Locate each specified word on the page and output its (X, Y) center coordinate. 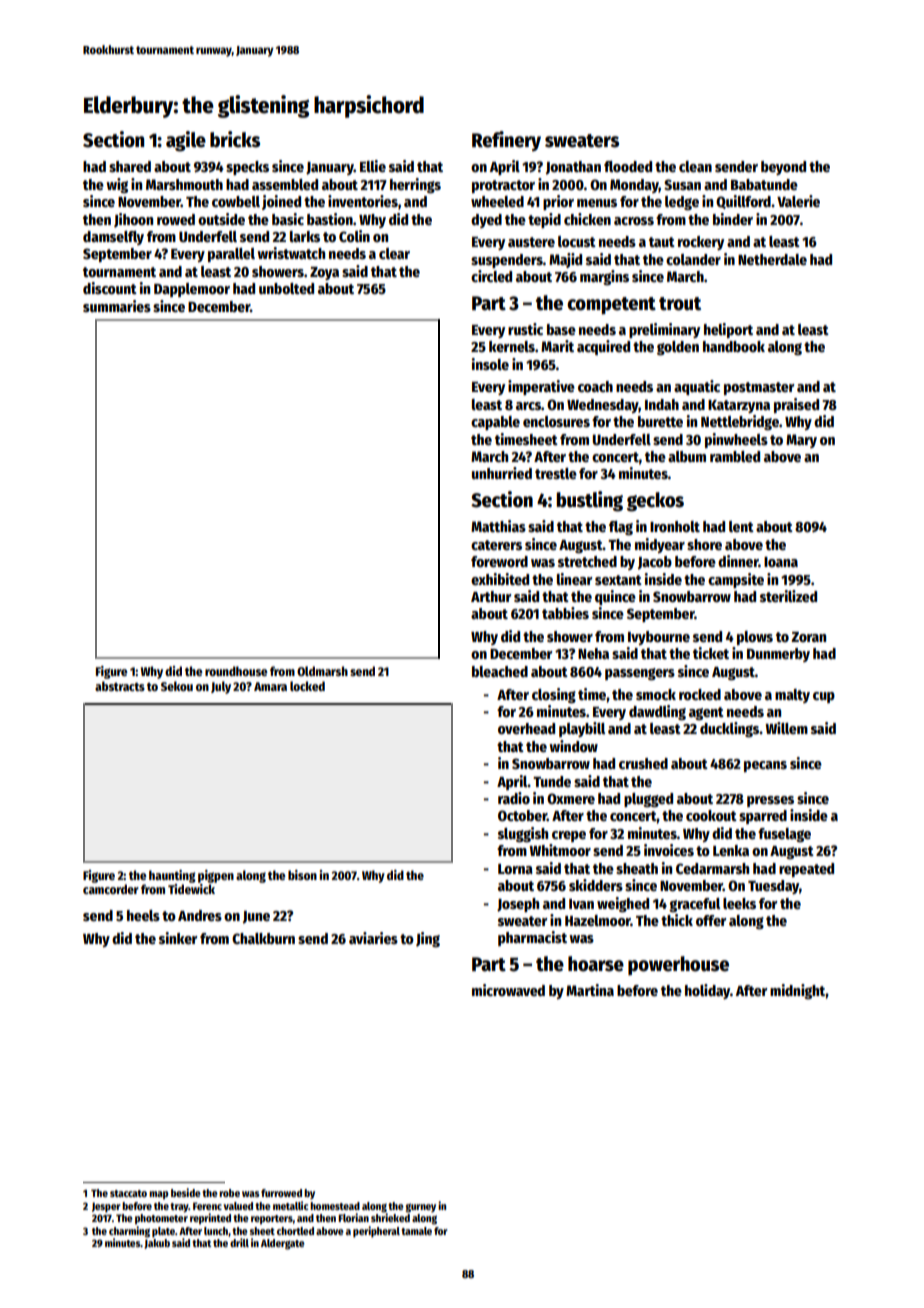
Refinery (506, 141)
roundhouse (236, 671)
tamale (416, 1231)
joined (281, 202)
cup (824, 697)
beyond (783, 168)
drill (239, 1242)
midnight (798, 991)
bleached (500, 671)
